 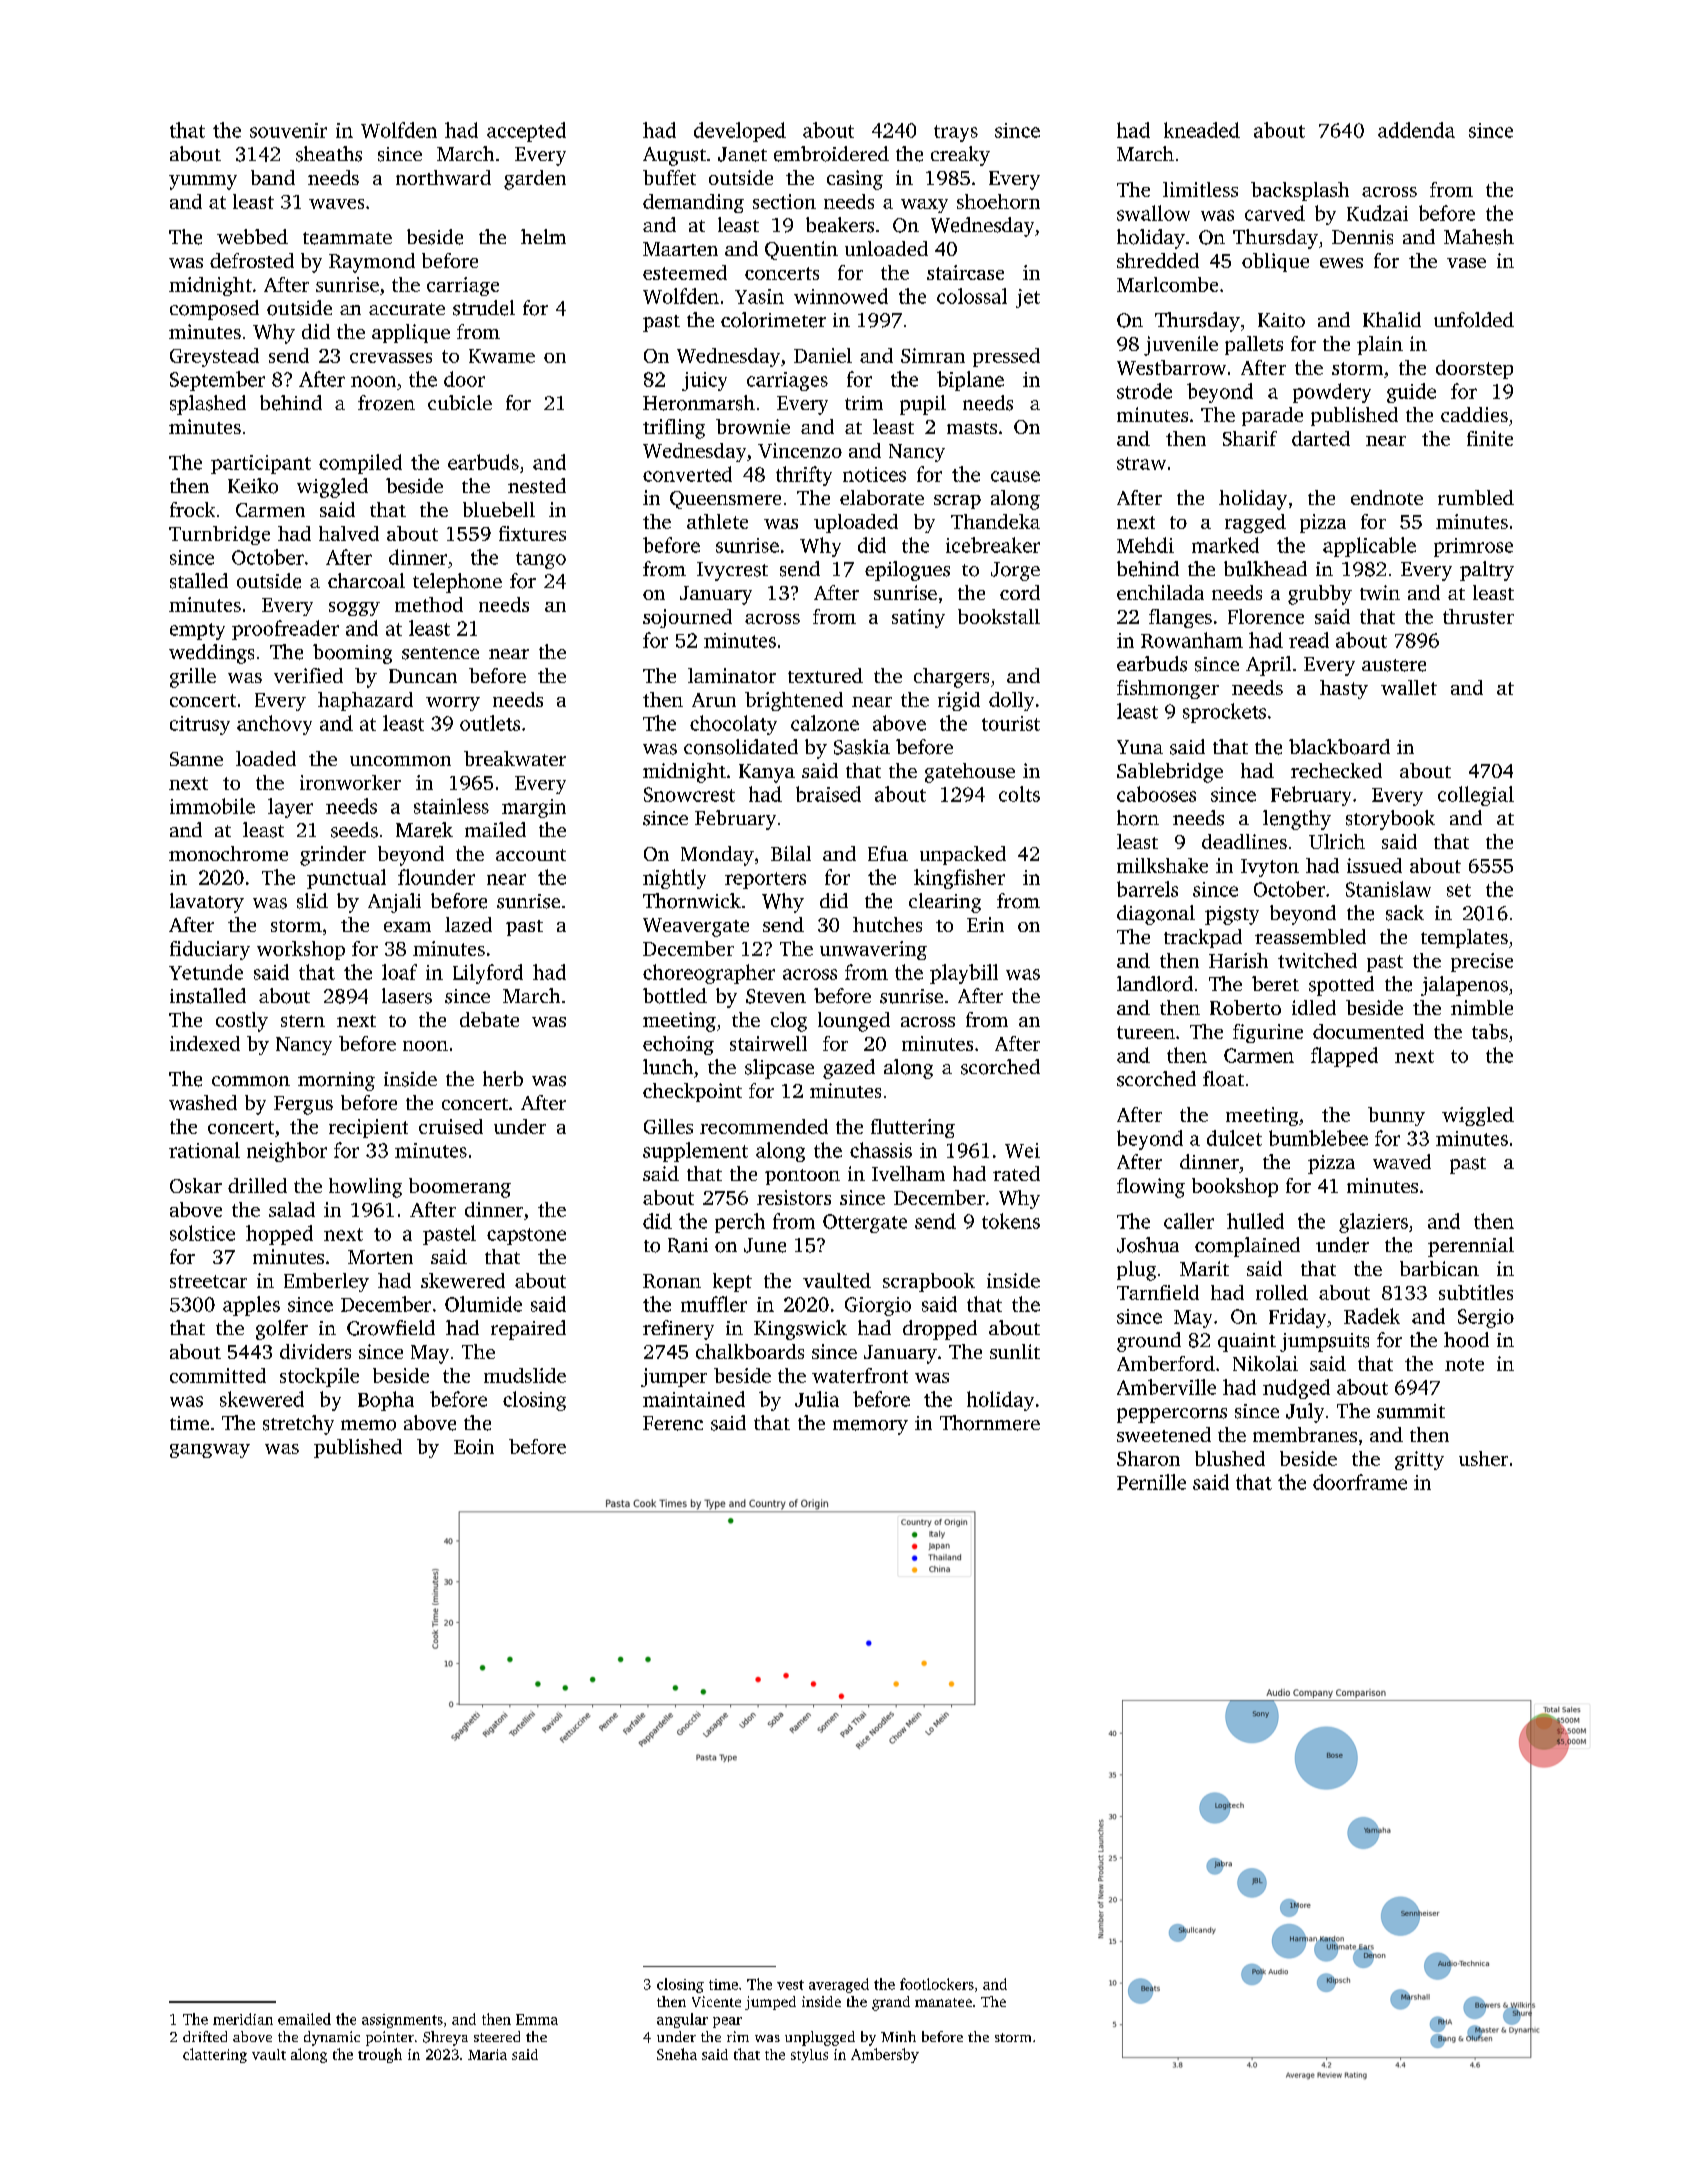 I want to click on Maria, so click(x=487, y=2054).
